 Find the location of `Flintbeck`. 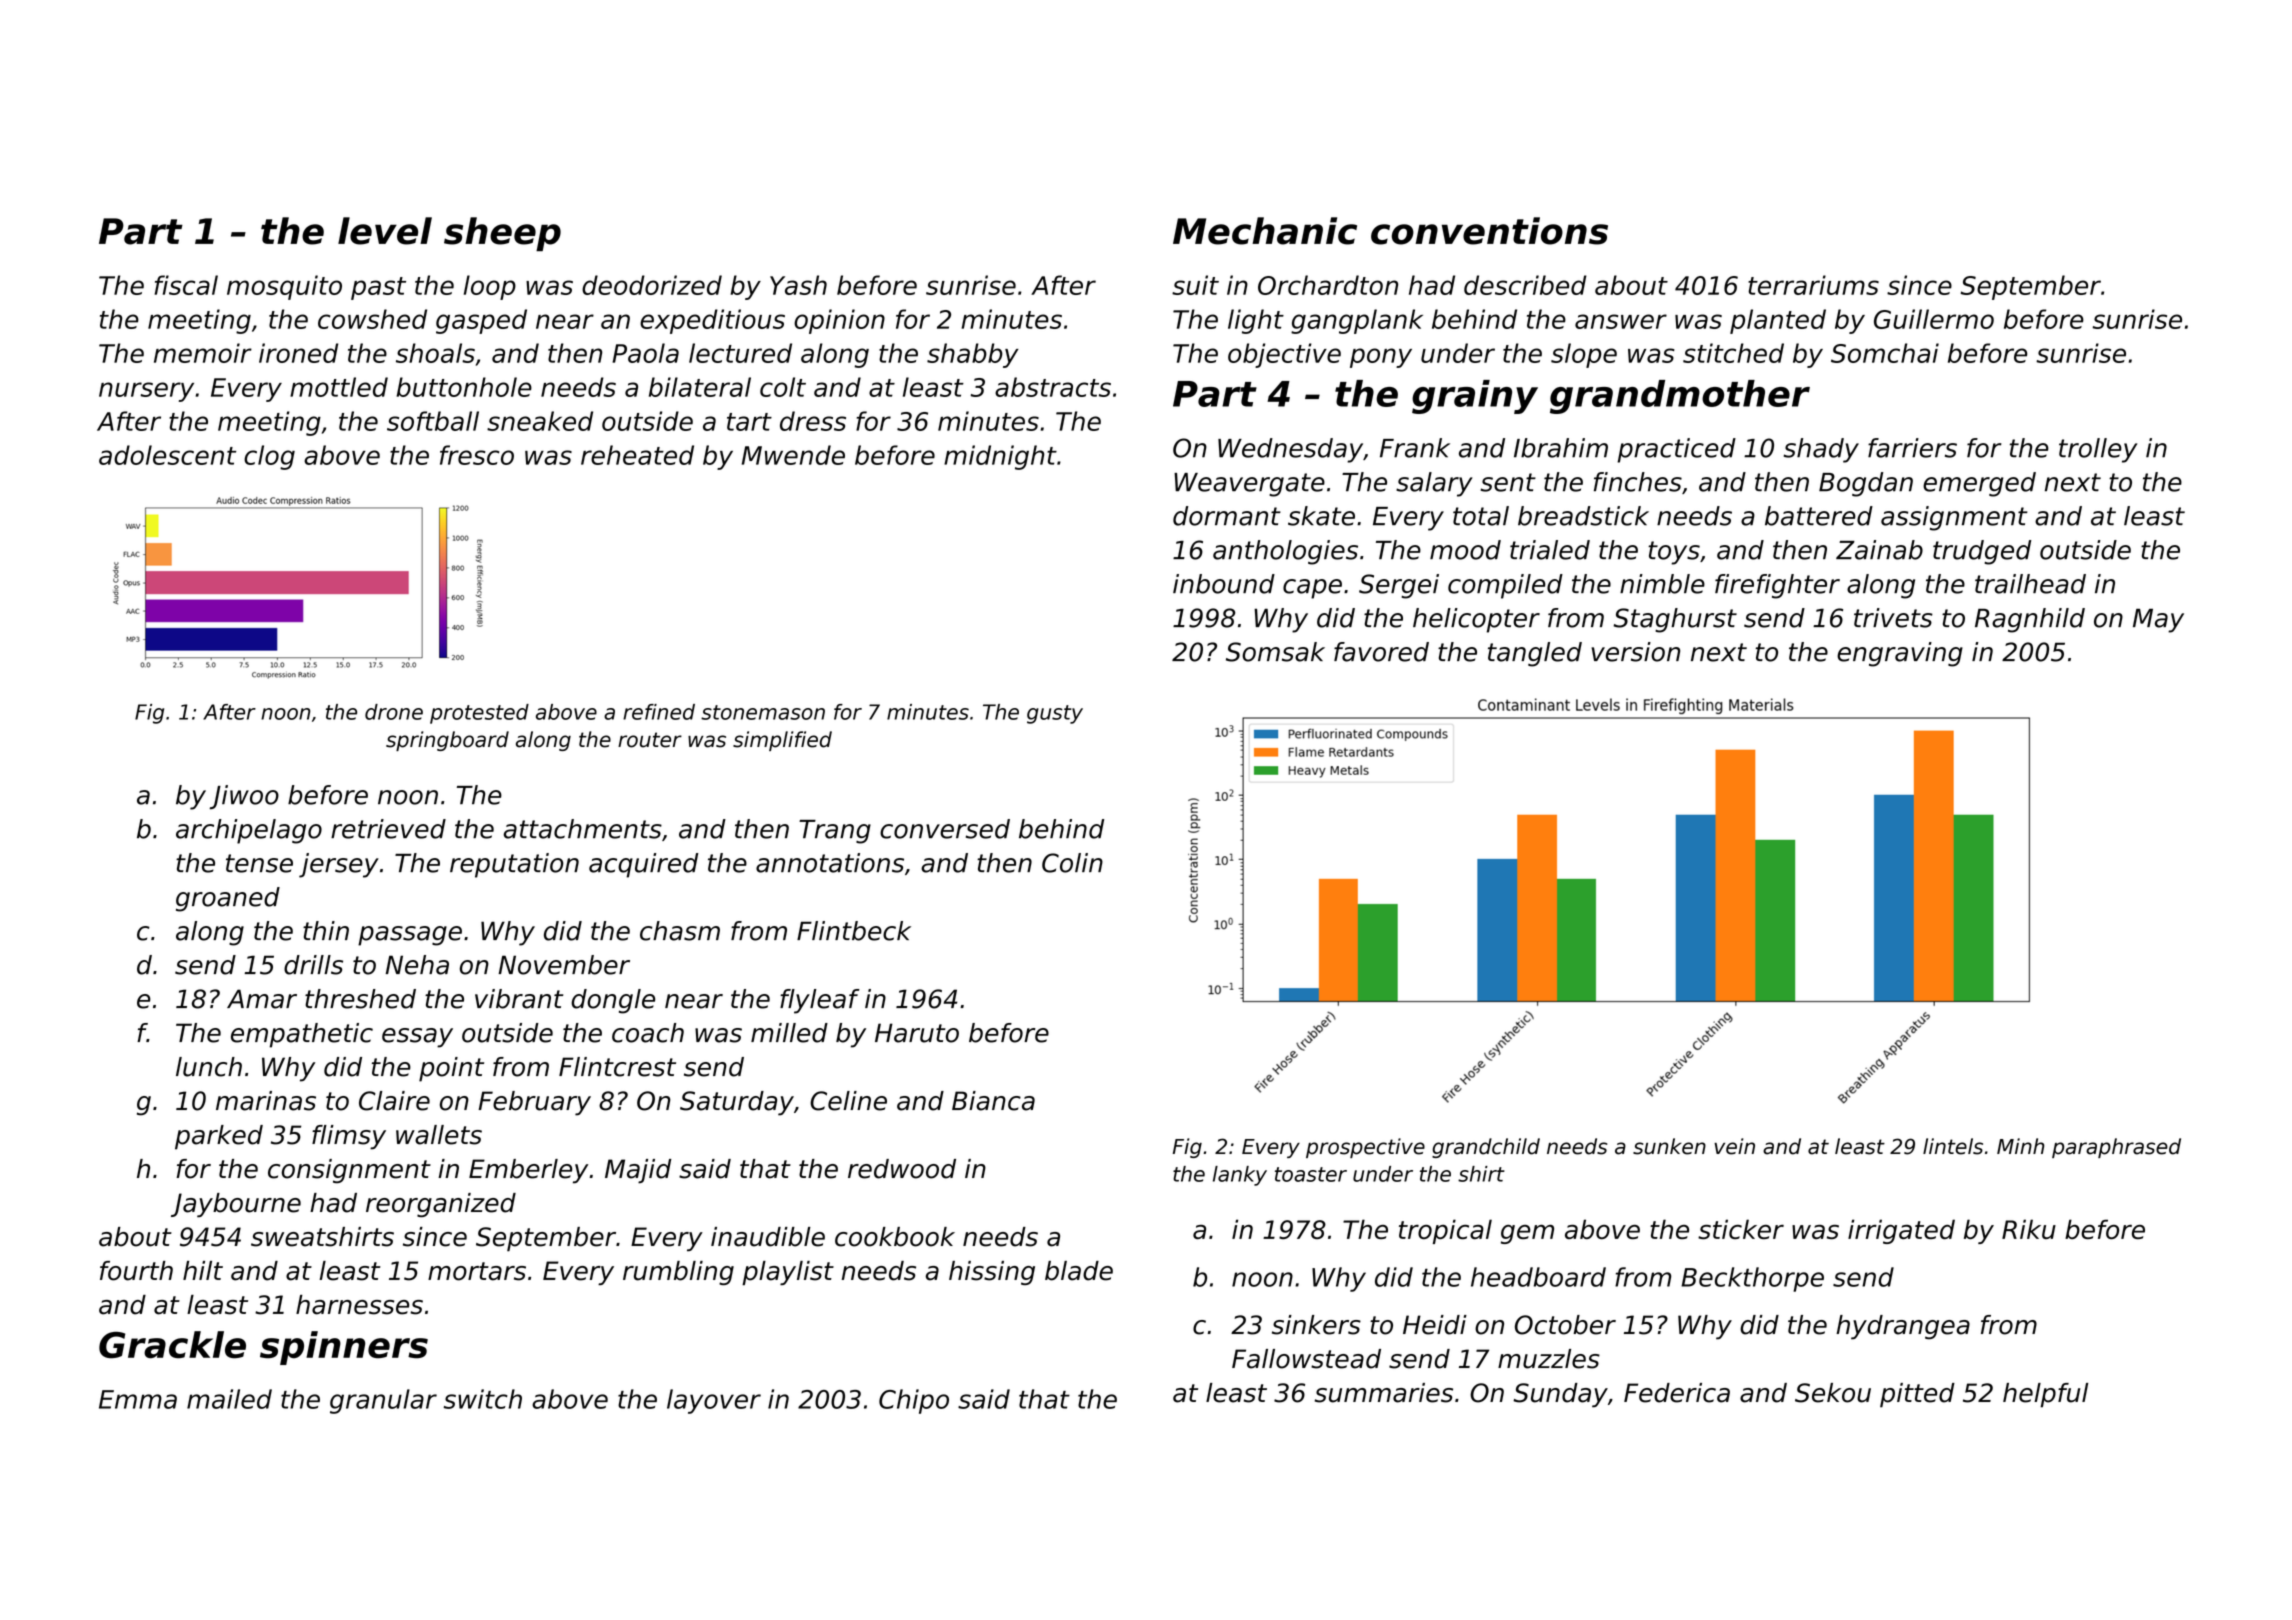

Flintbeck is located at coordinates (854, 931).
